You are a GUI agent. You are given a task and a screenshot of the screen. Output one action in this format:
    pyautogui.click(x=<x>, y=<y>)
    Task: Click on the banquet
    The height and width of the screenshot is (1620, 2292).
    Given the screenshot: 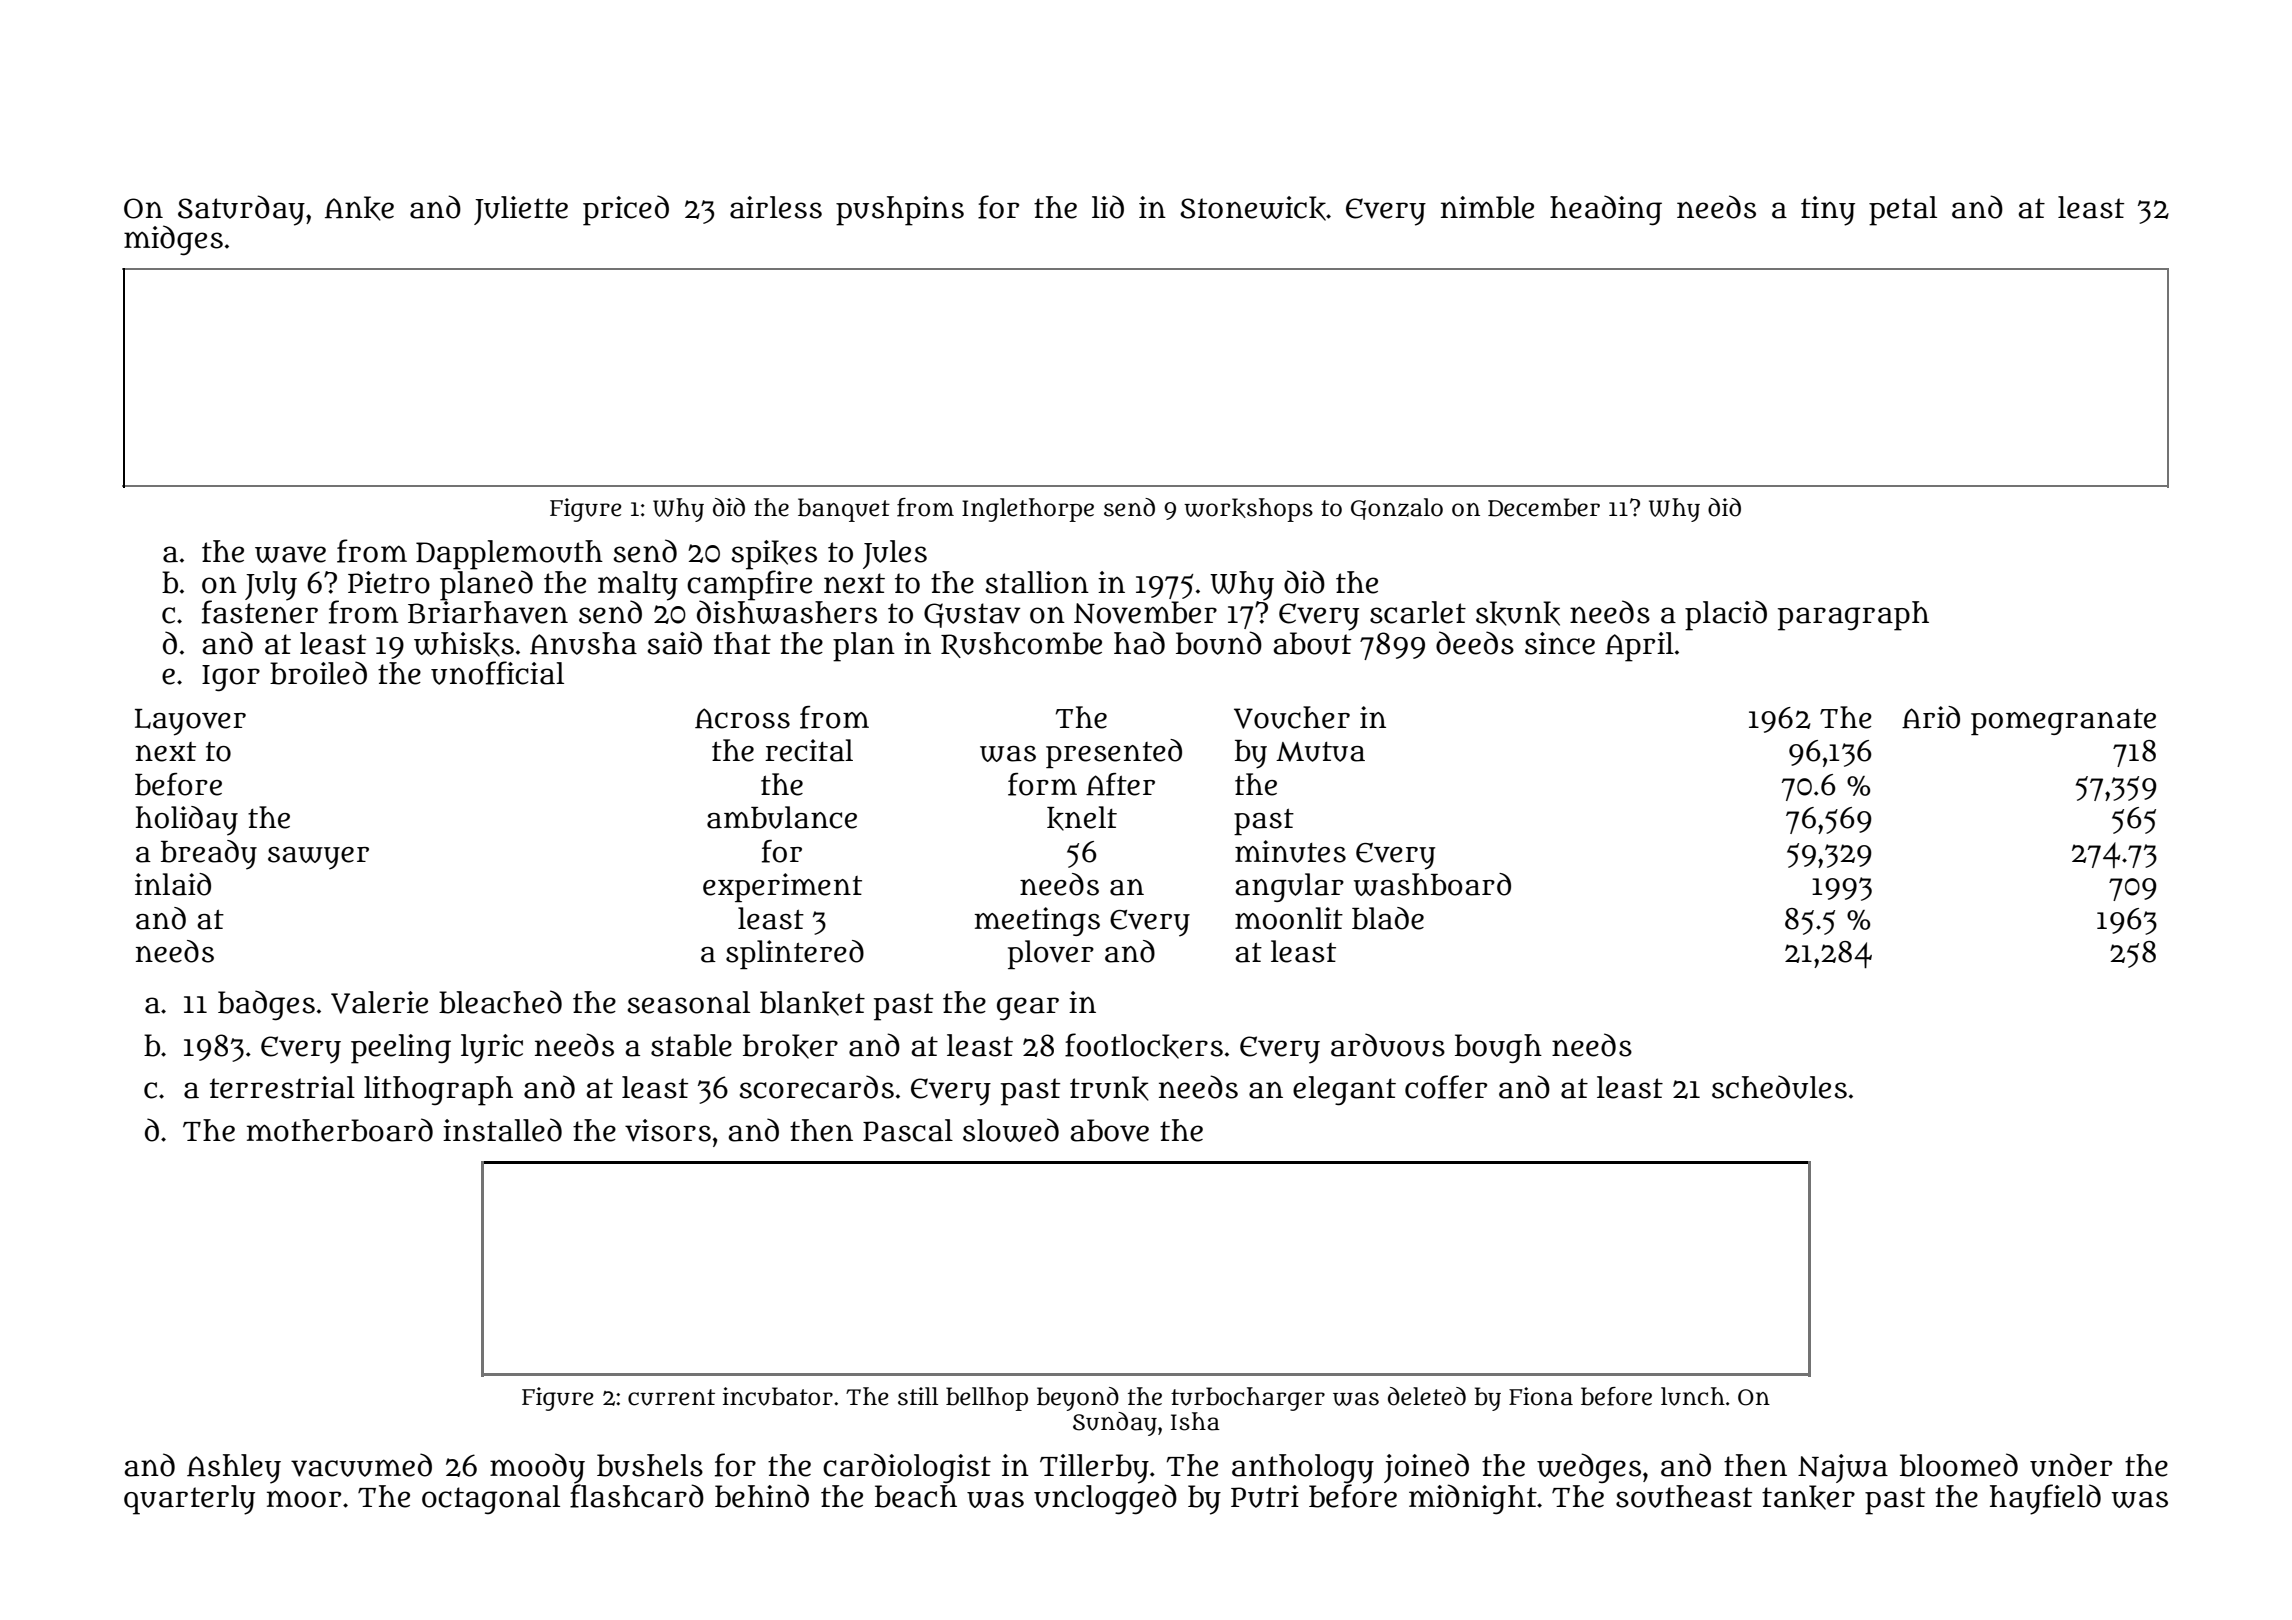 What is the action you would take?
    pyautogui.click(x=844, y=510)
